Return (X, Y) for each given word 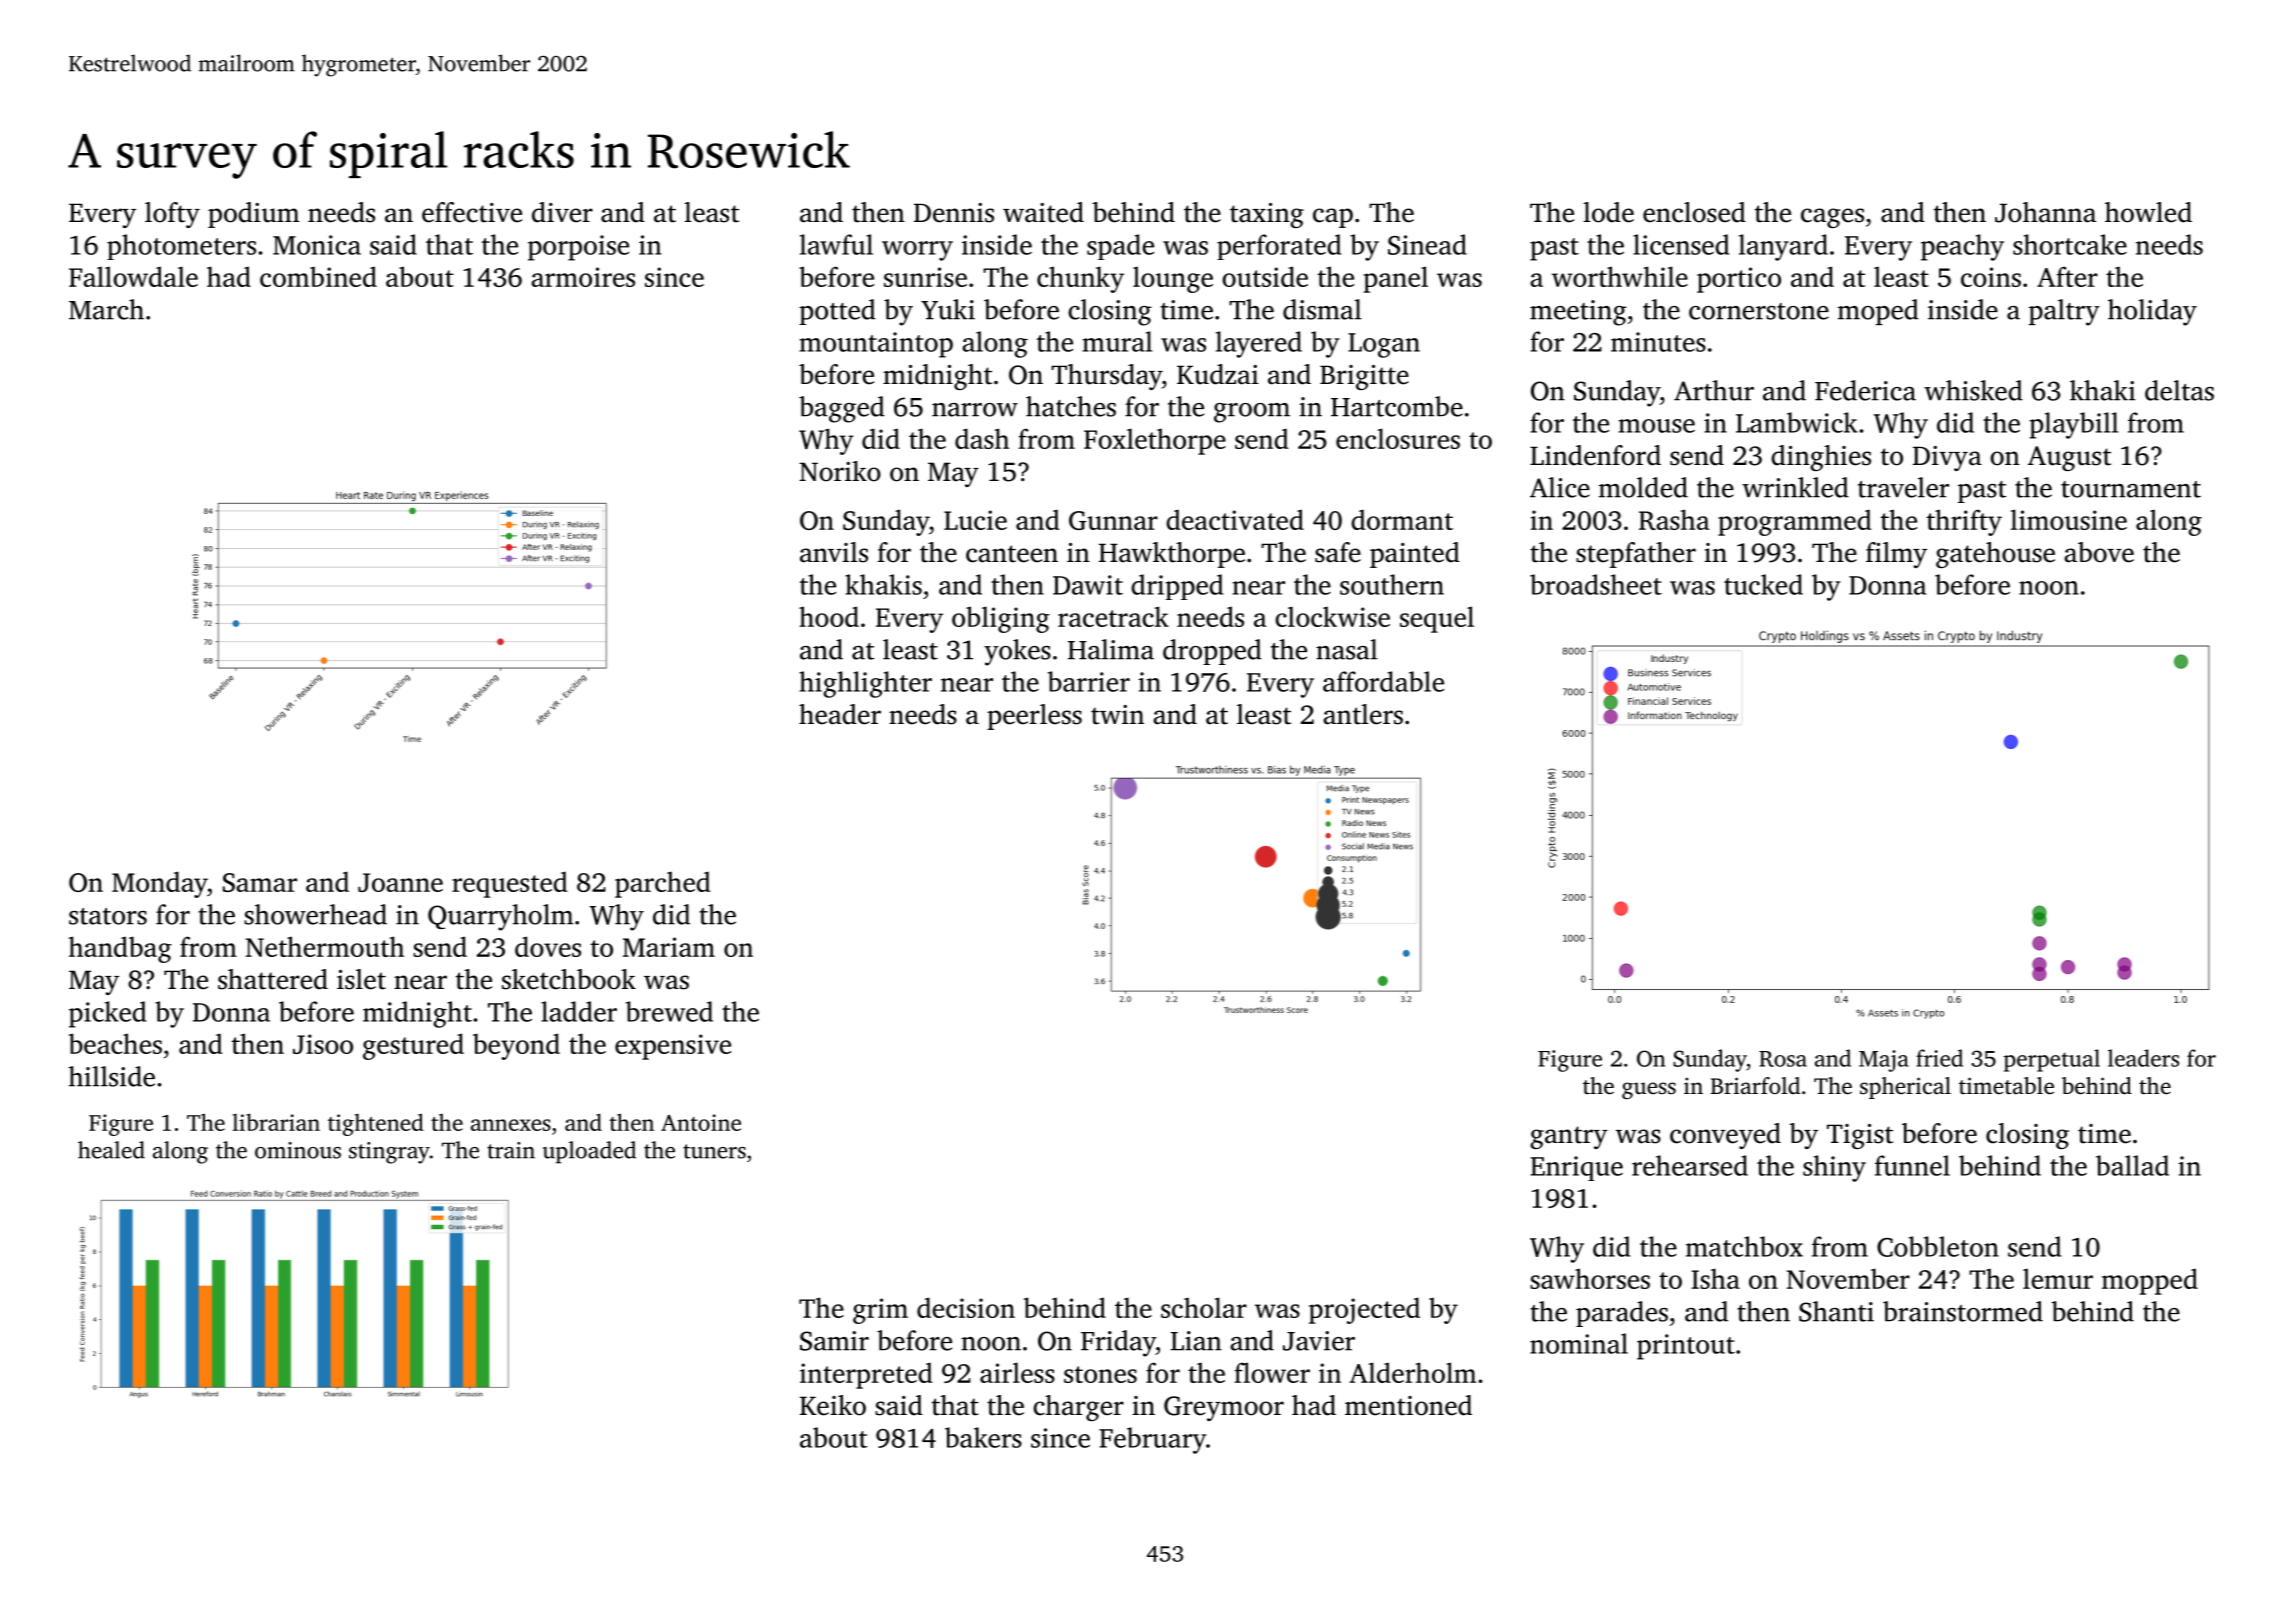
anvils (834, 552)
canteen (1012, 554)
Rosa (1783, 1059)
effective (472, 212)
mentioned (1408, 1405)
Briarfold (1755, 1085)
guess (1649, 1091)
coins (1991, 277)
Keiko (833, 1405)
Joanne (400, 882)
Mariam (669, 947)
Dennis (954, 213)
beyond (516, 1046)
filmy (1896, 555)
